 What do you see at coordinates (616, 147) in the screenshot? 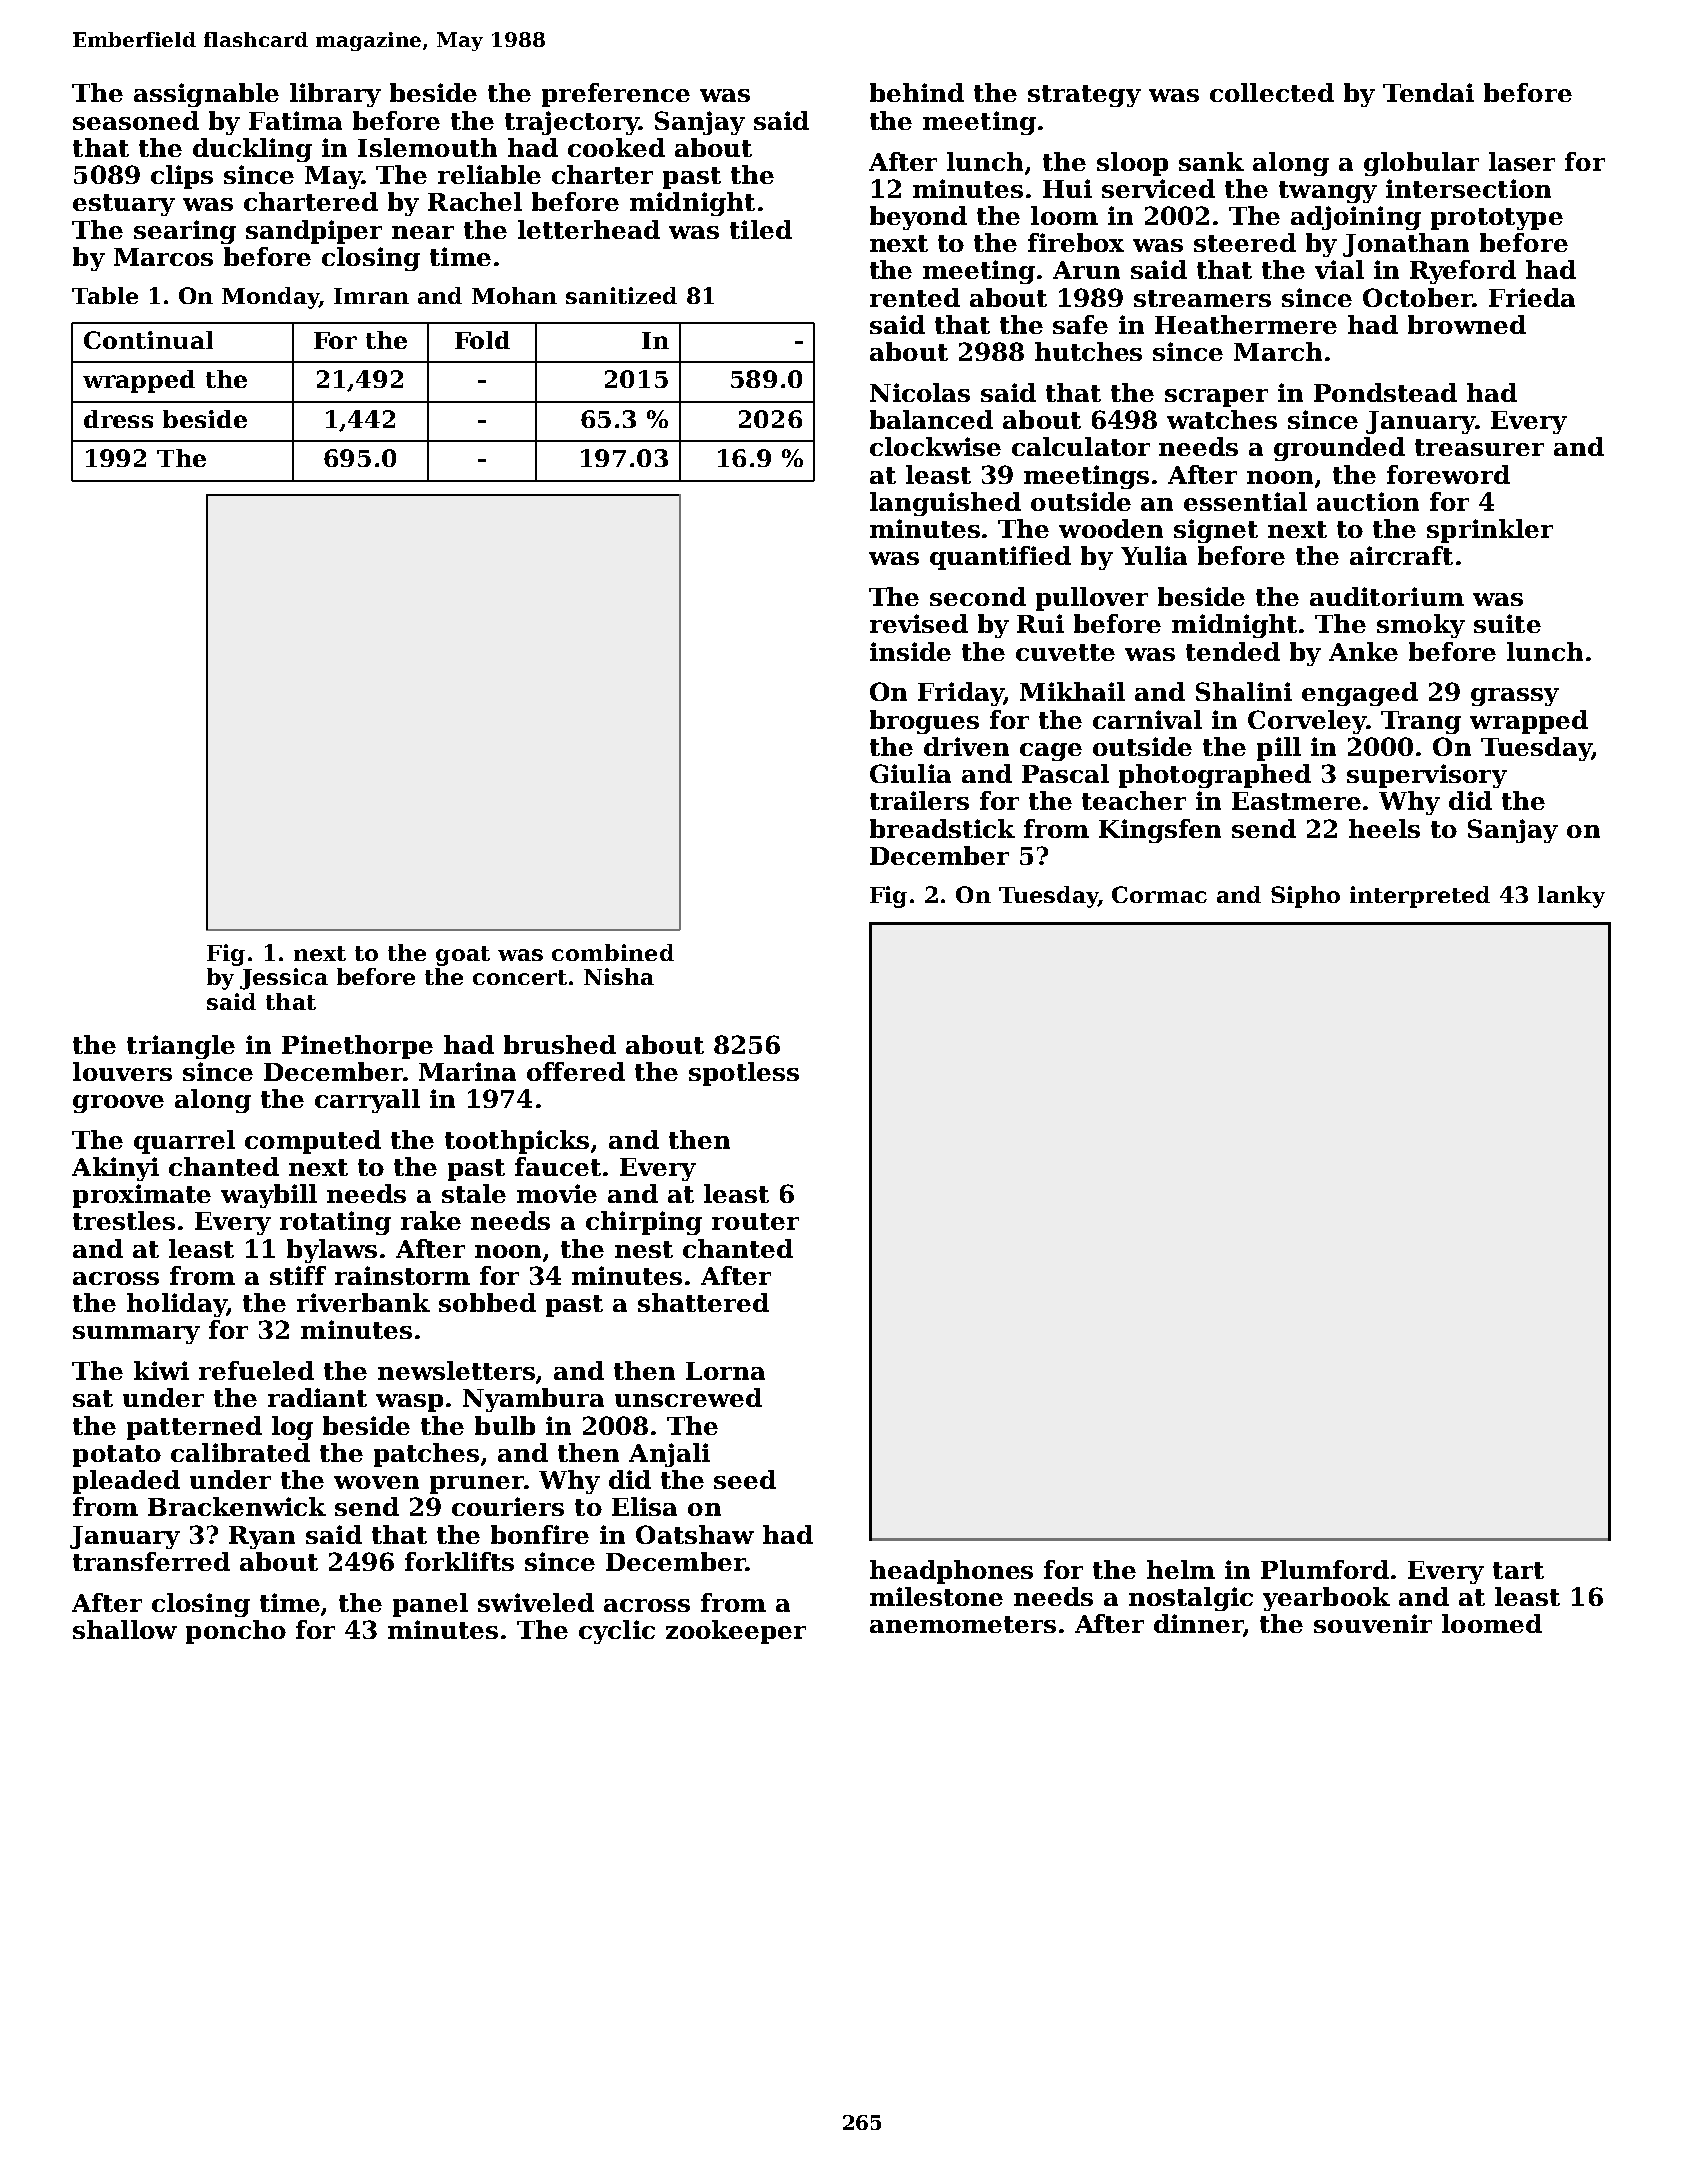
I see `cooked` at bounding box center [616, 147].
